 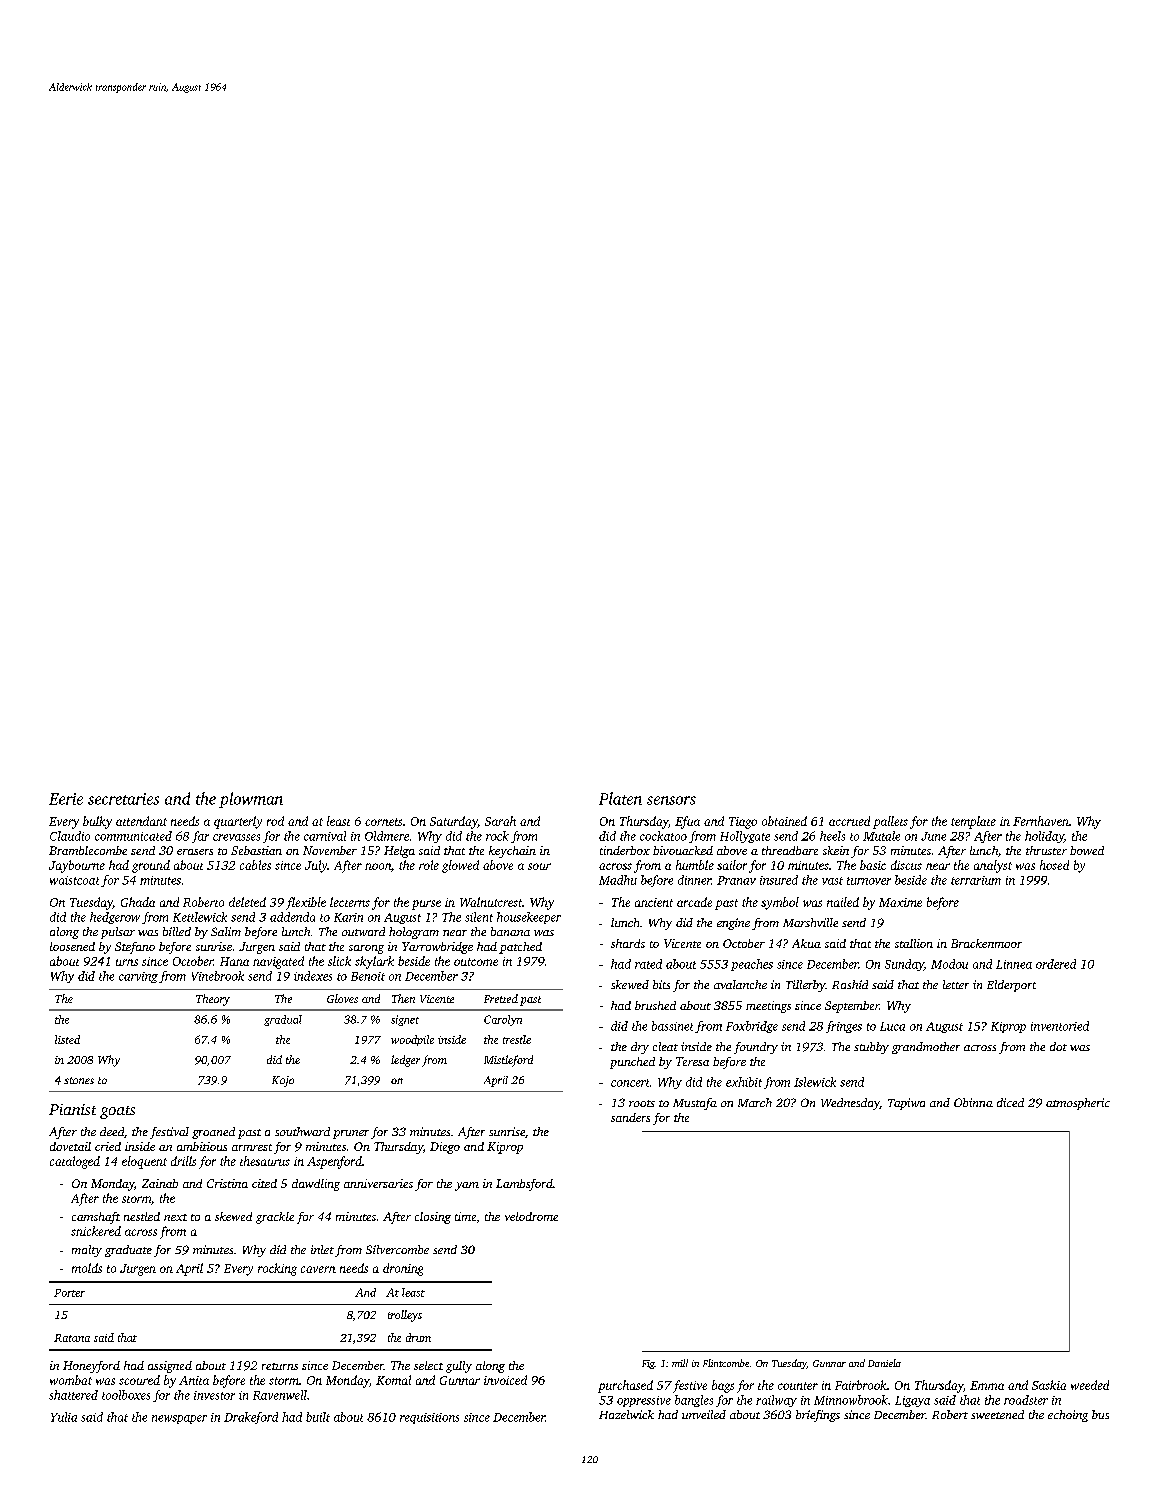 I want to click on Fernhaven, so click(x=1041, y=821).
